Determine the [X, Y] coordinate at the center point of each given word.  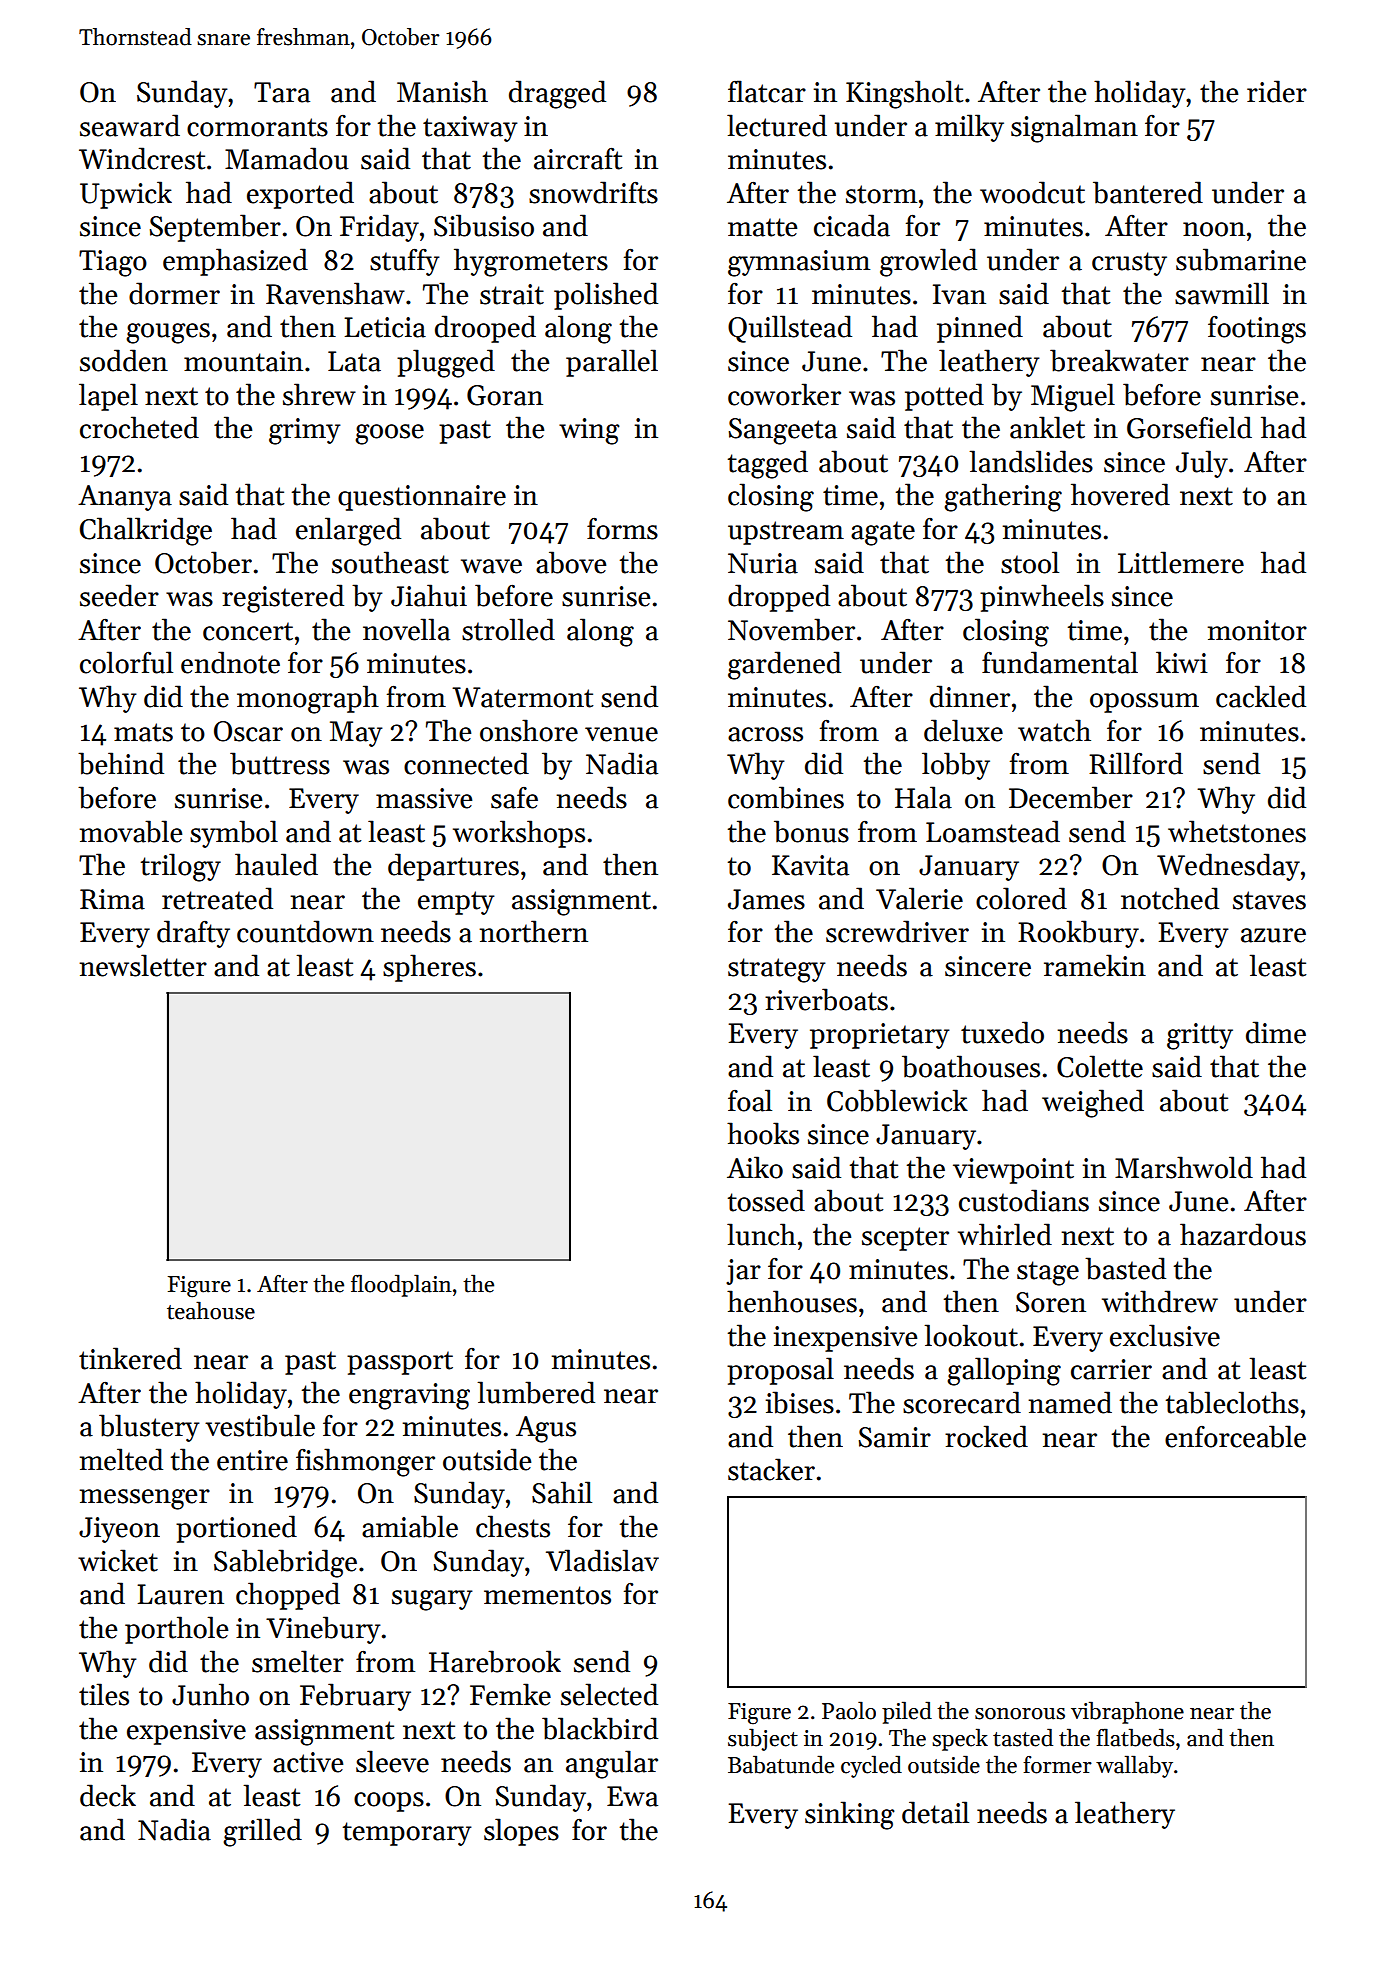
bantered [1148, 192]
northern [533, 931]
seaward [130, 125]
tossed [766, 1200]
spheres [429, 968]
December [1071, 797]
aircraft [578, 158]
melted [121, 1459]
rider [1277, 91]
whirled [1005, 1234]
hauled [276, 864]
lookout [971, 1335]
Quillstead [790, 329]
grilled [262, 1832]
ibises [800, 1402]
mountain [243, 361]
